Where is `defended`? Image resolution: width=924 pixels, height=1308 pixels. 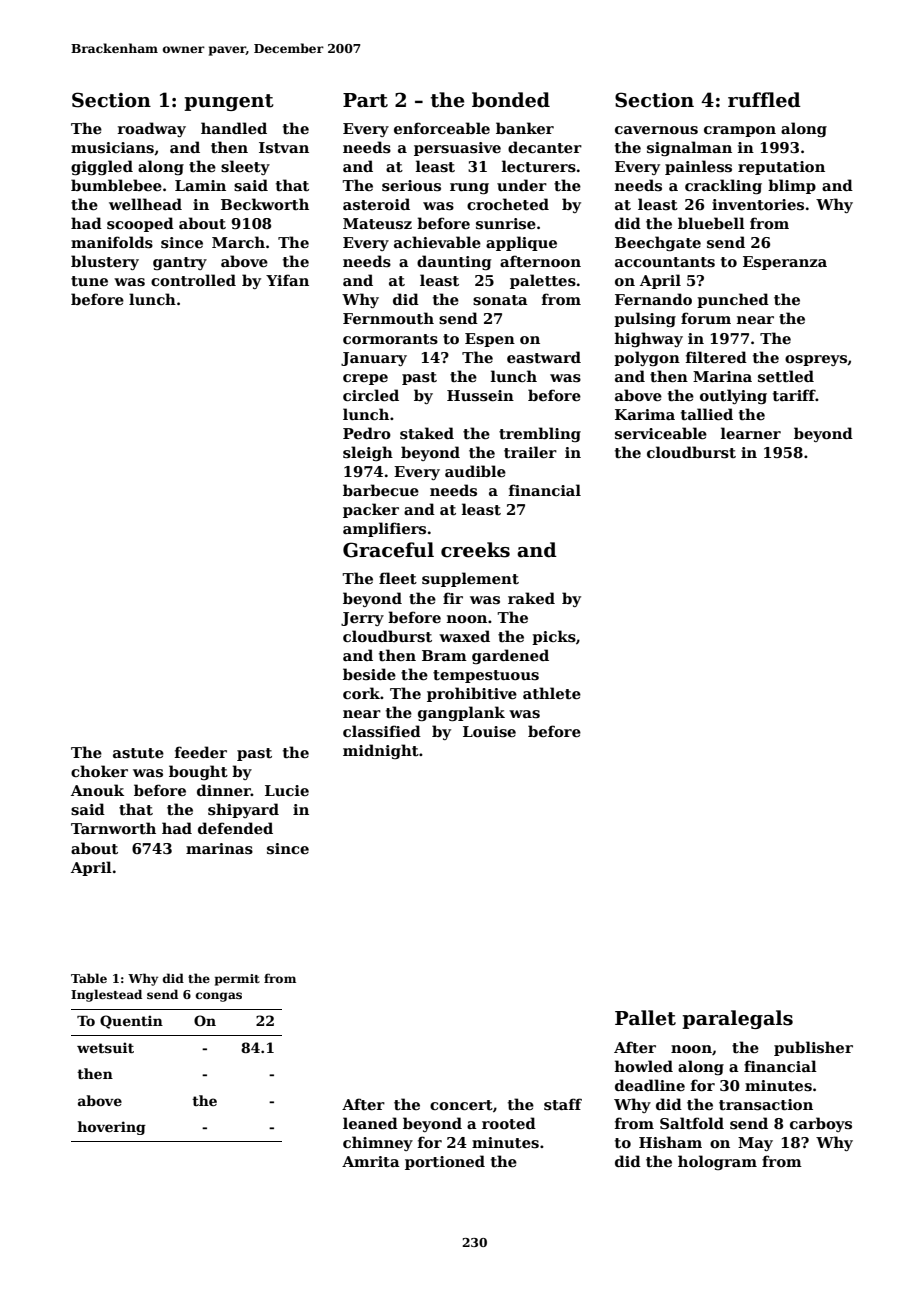
defended is located at coordinates (235, 828).
